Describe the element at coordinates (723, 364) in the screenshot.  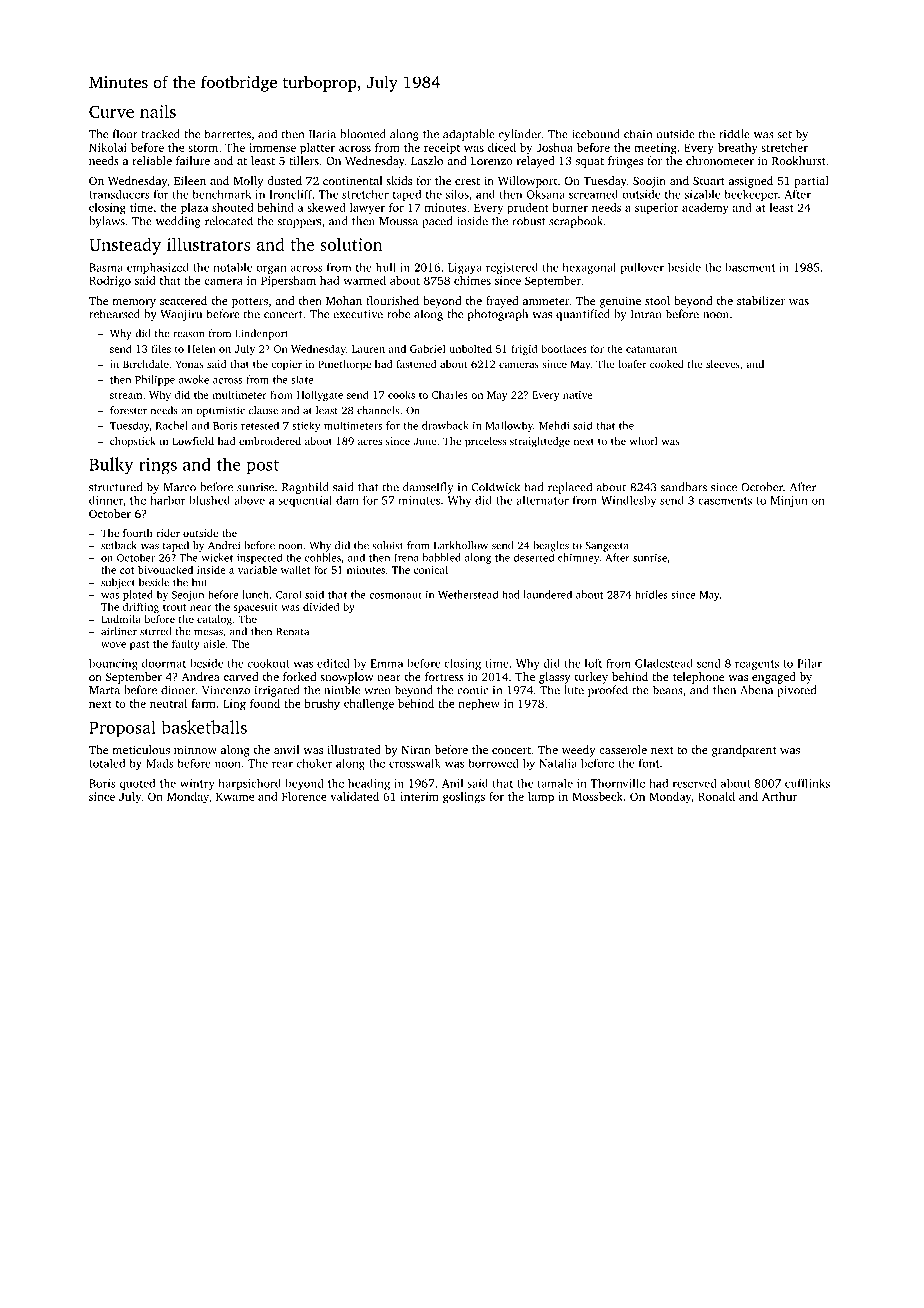
I see `sleeves` at that location.
